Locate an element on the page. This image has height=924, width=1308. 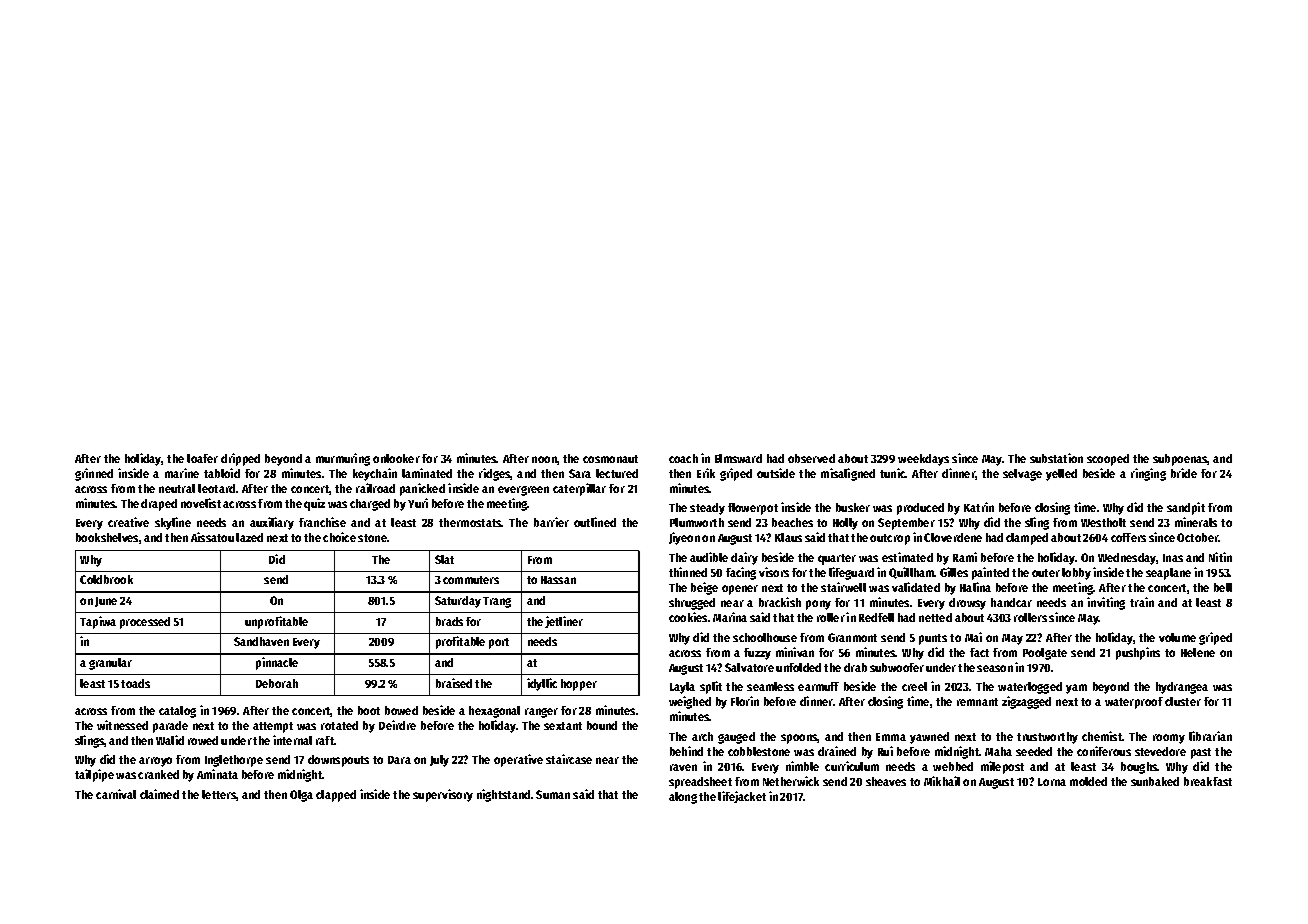
onlooker is located at coordinates (396, 458).
